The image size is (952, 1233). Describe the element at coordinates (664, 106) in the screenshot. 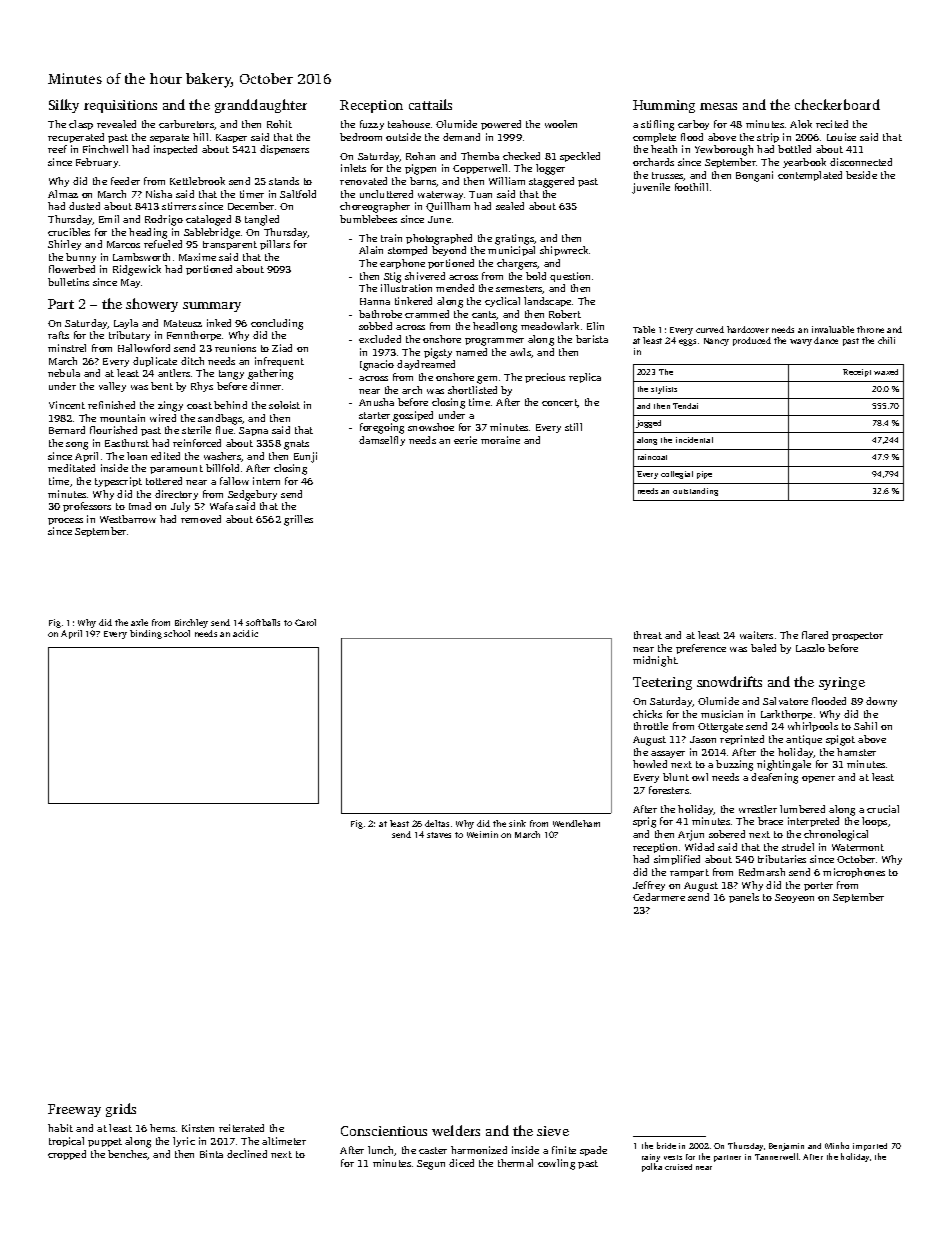

I see `Humming` at that location.
